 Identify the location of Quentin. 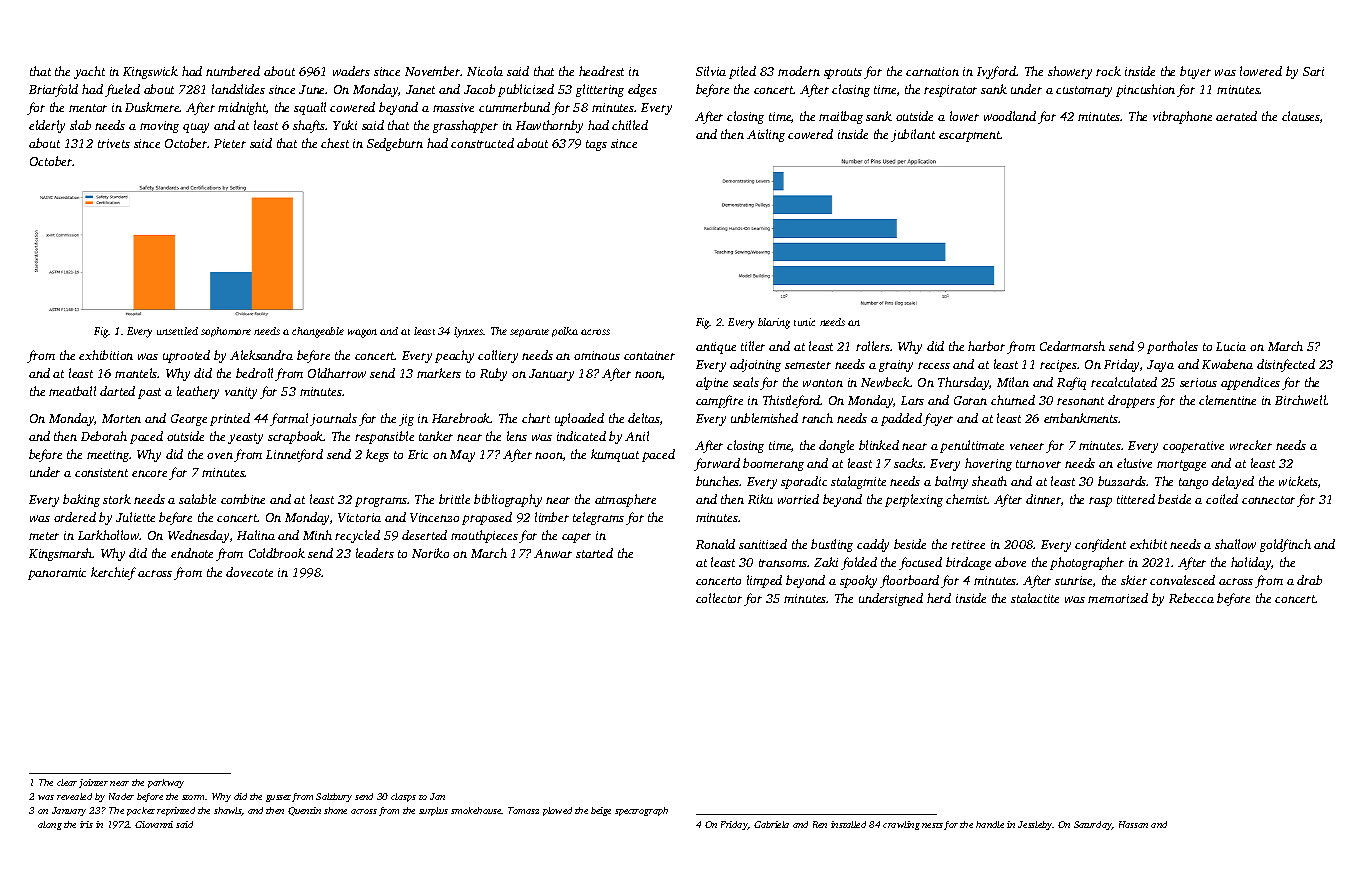
(304, 811).
